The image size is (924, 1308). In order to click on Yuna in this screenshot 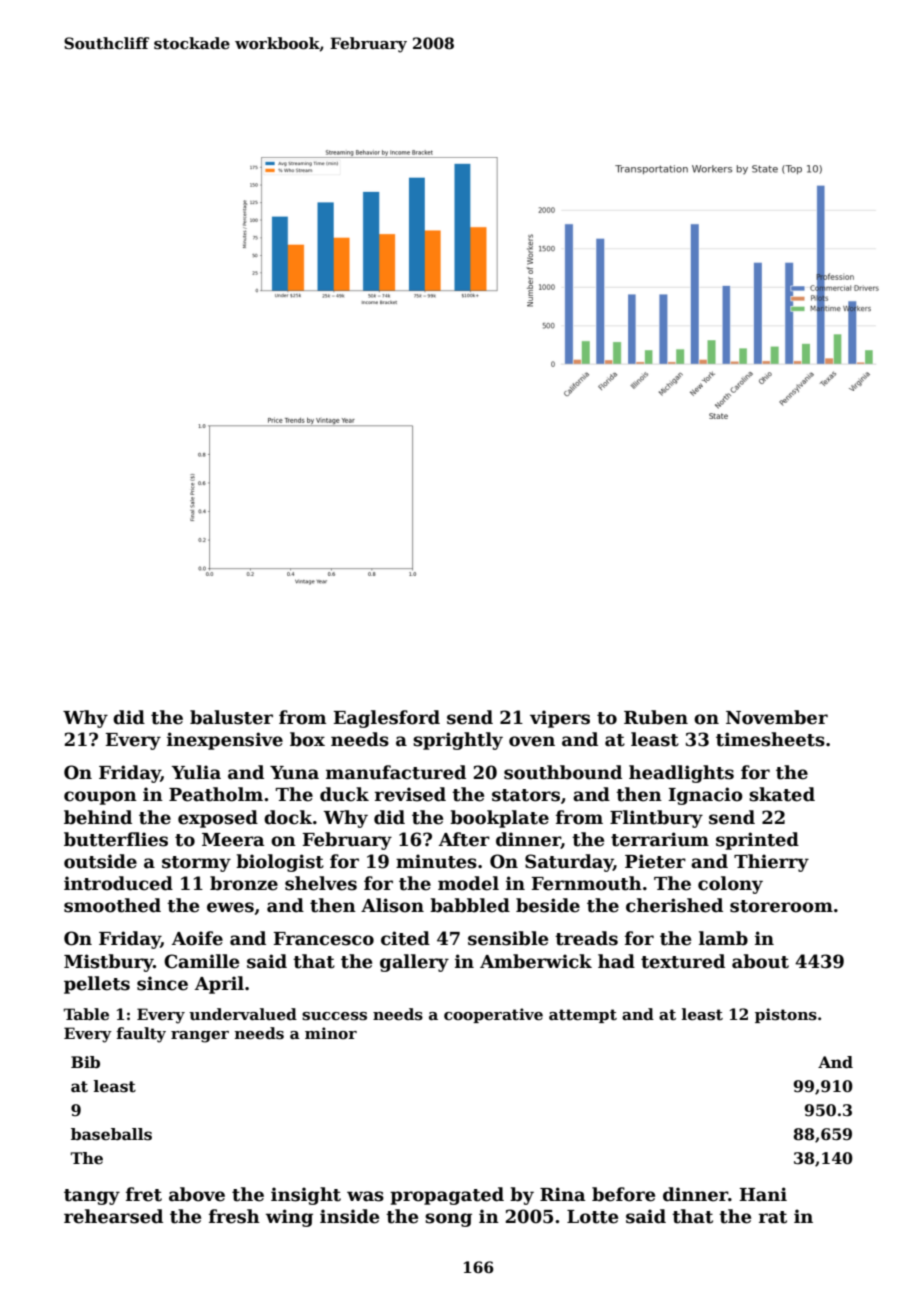, I will do `click(294, 773)`.
